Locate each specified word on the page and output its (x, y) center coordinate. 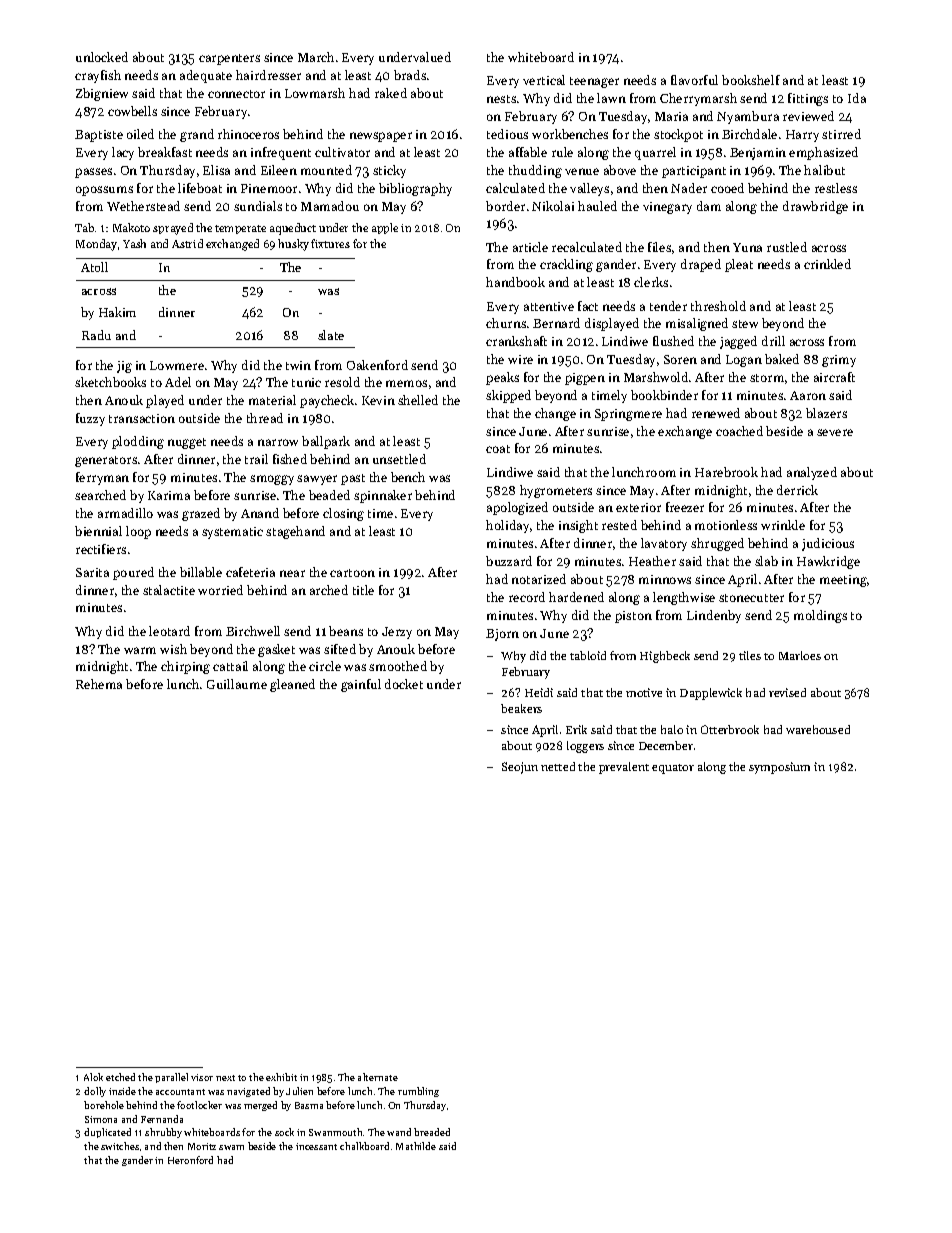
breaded (432, 1132)
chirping (185, 667)
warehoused (818, 729)
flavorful (694, 80)
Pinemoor (269, 188)
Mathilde (416, 1146)
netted (558, 766)
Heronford (190, 1160)
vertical (544, 80)
